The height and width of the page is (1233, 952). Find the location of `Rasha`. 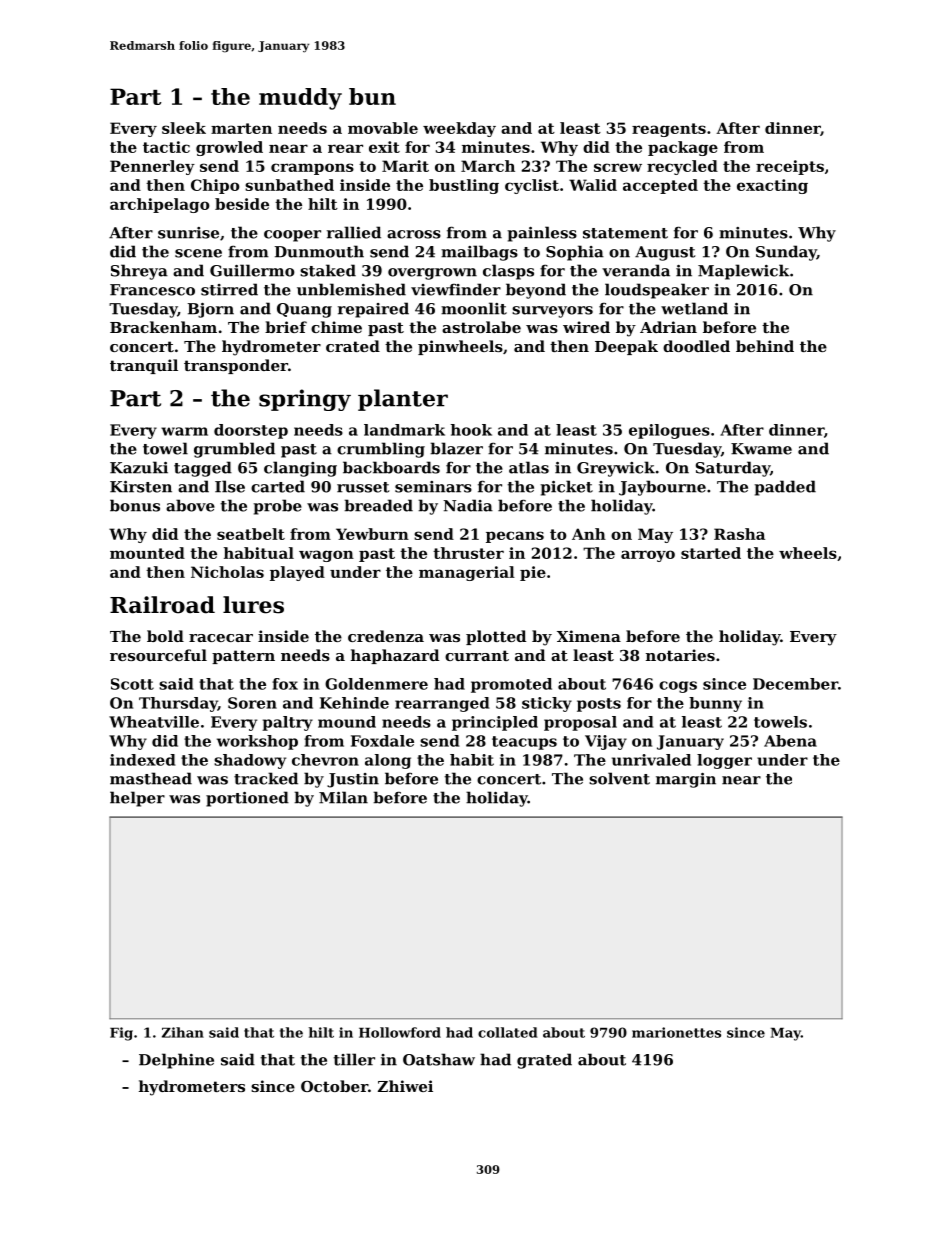

Rasha is located at coordinates (739, 534).
